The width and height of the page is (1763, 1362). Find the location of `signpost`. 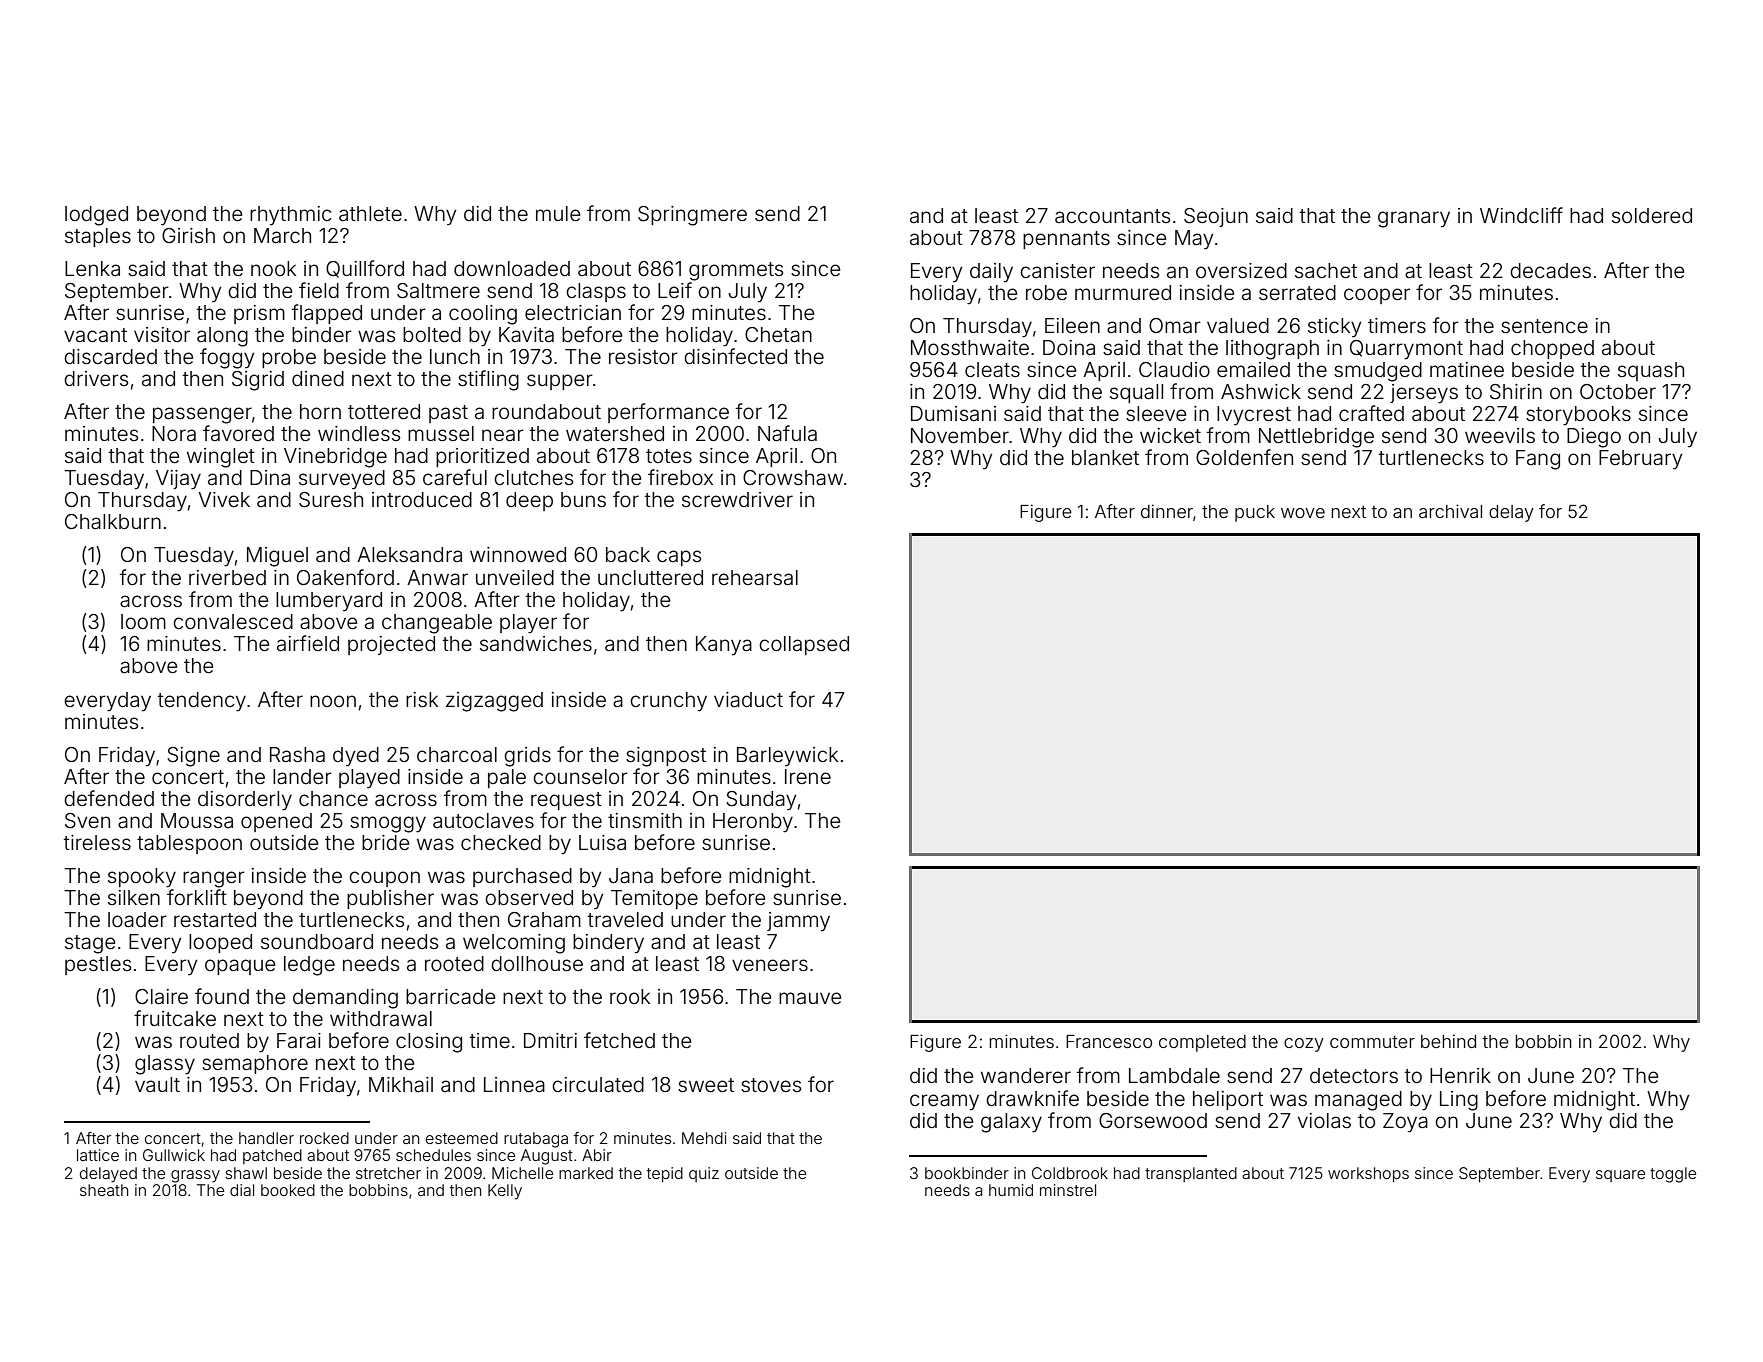

signpost is located at coordinates (666, 757).
